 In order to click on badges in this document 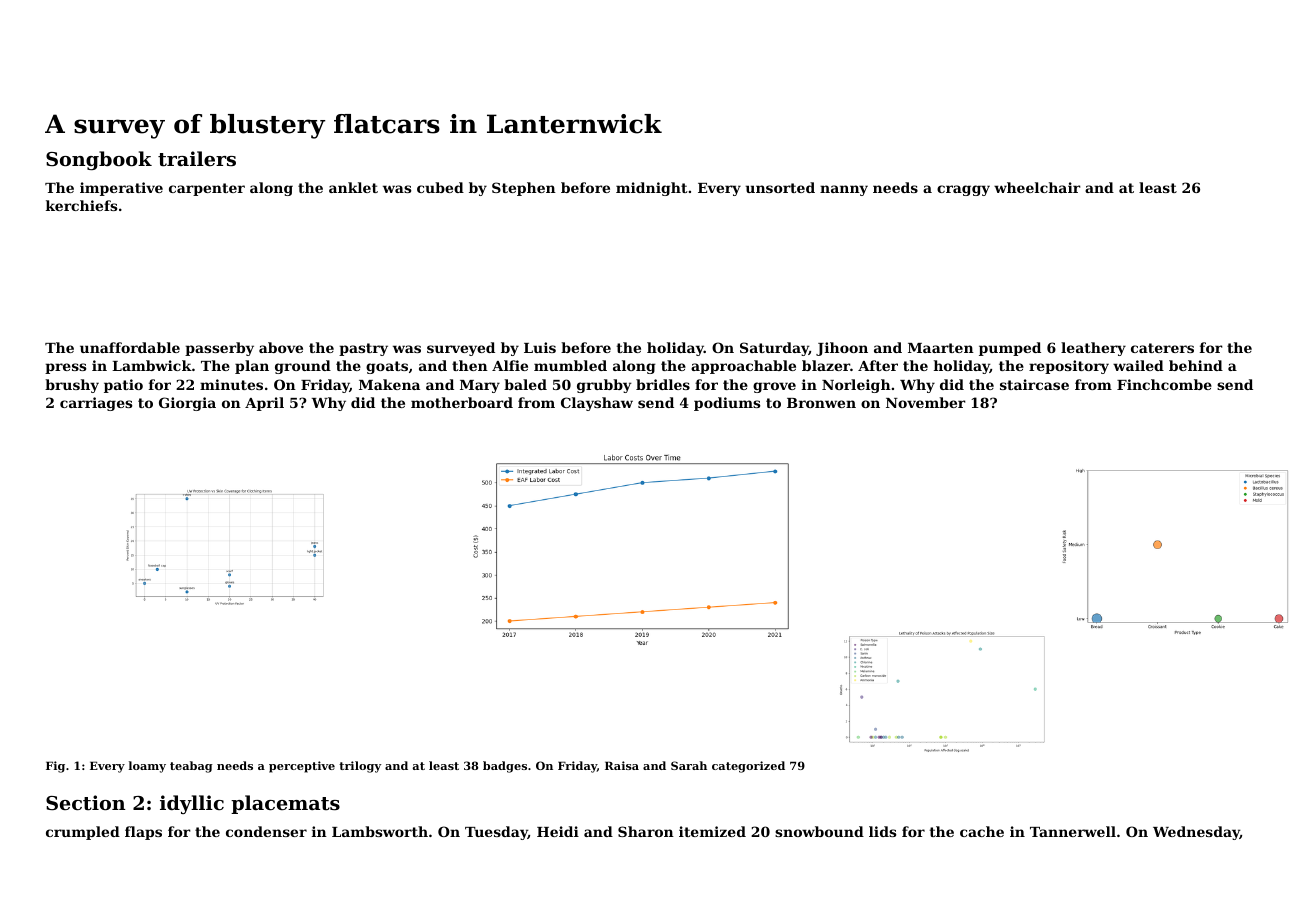, I will do `click(505, 767)`.
